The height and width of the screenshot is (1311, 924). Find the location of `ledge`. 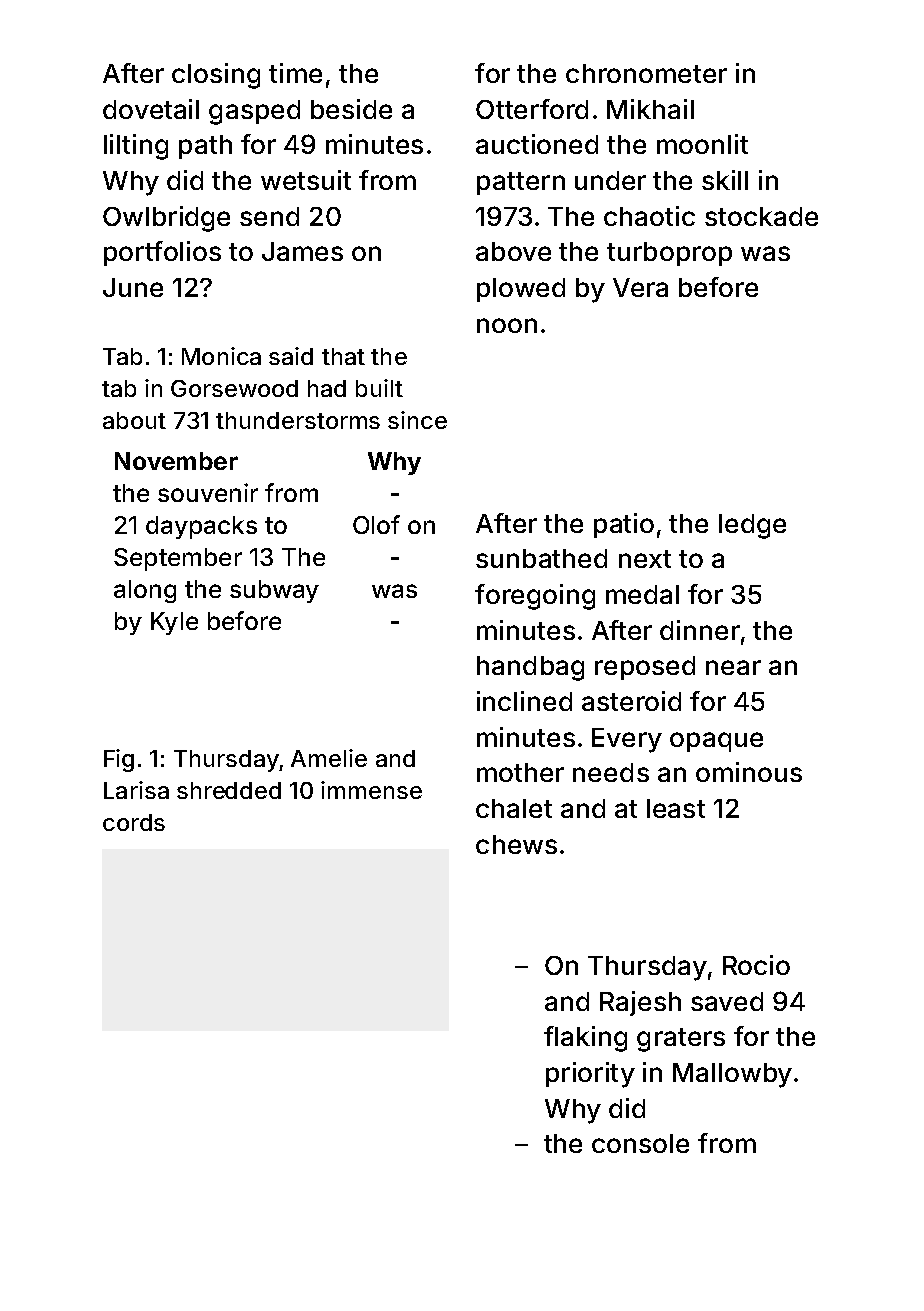

ledge is located at coordinates (752, 526).
